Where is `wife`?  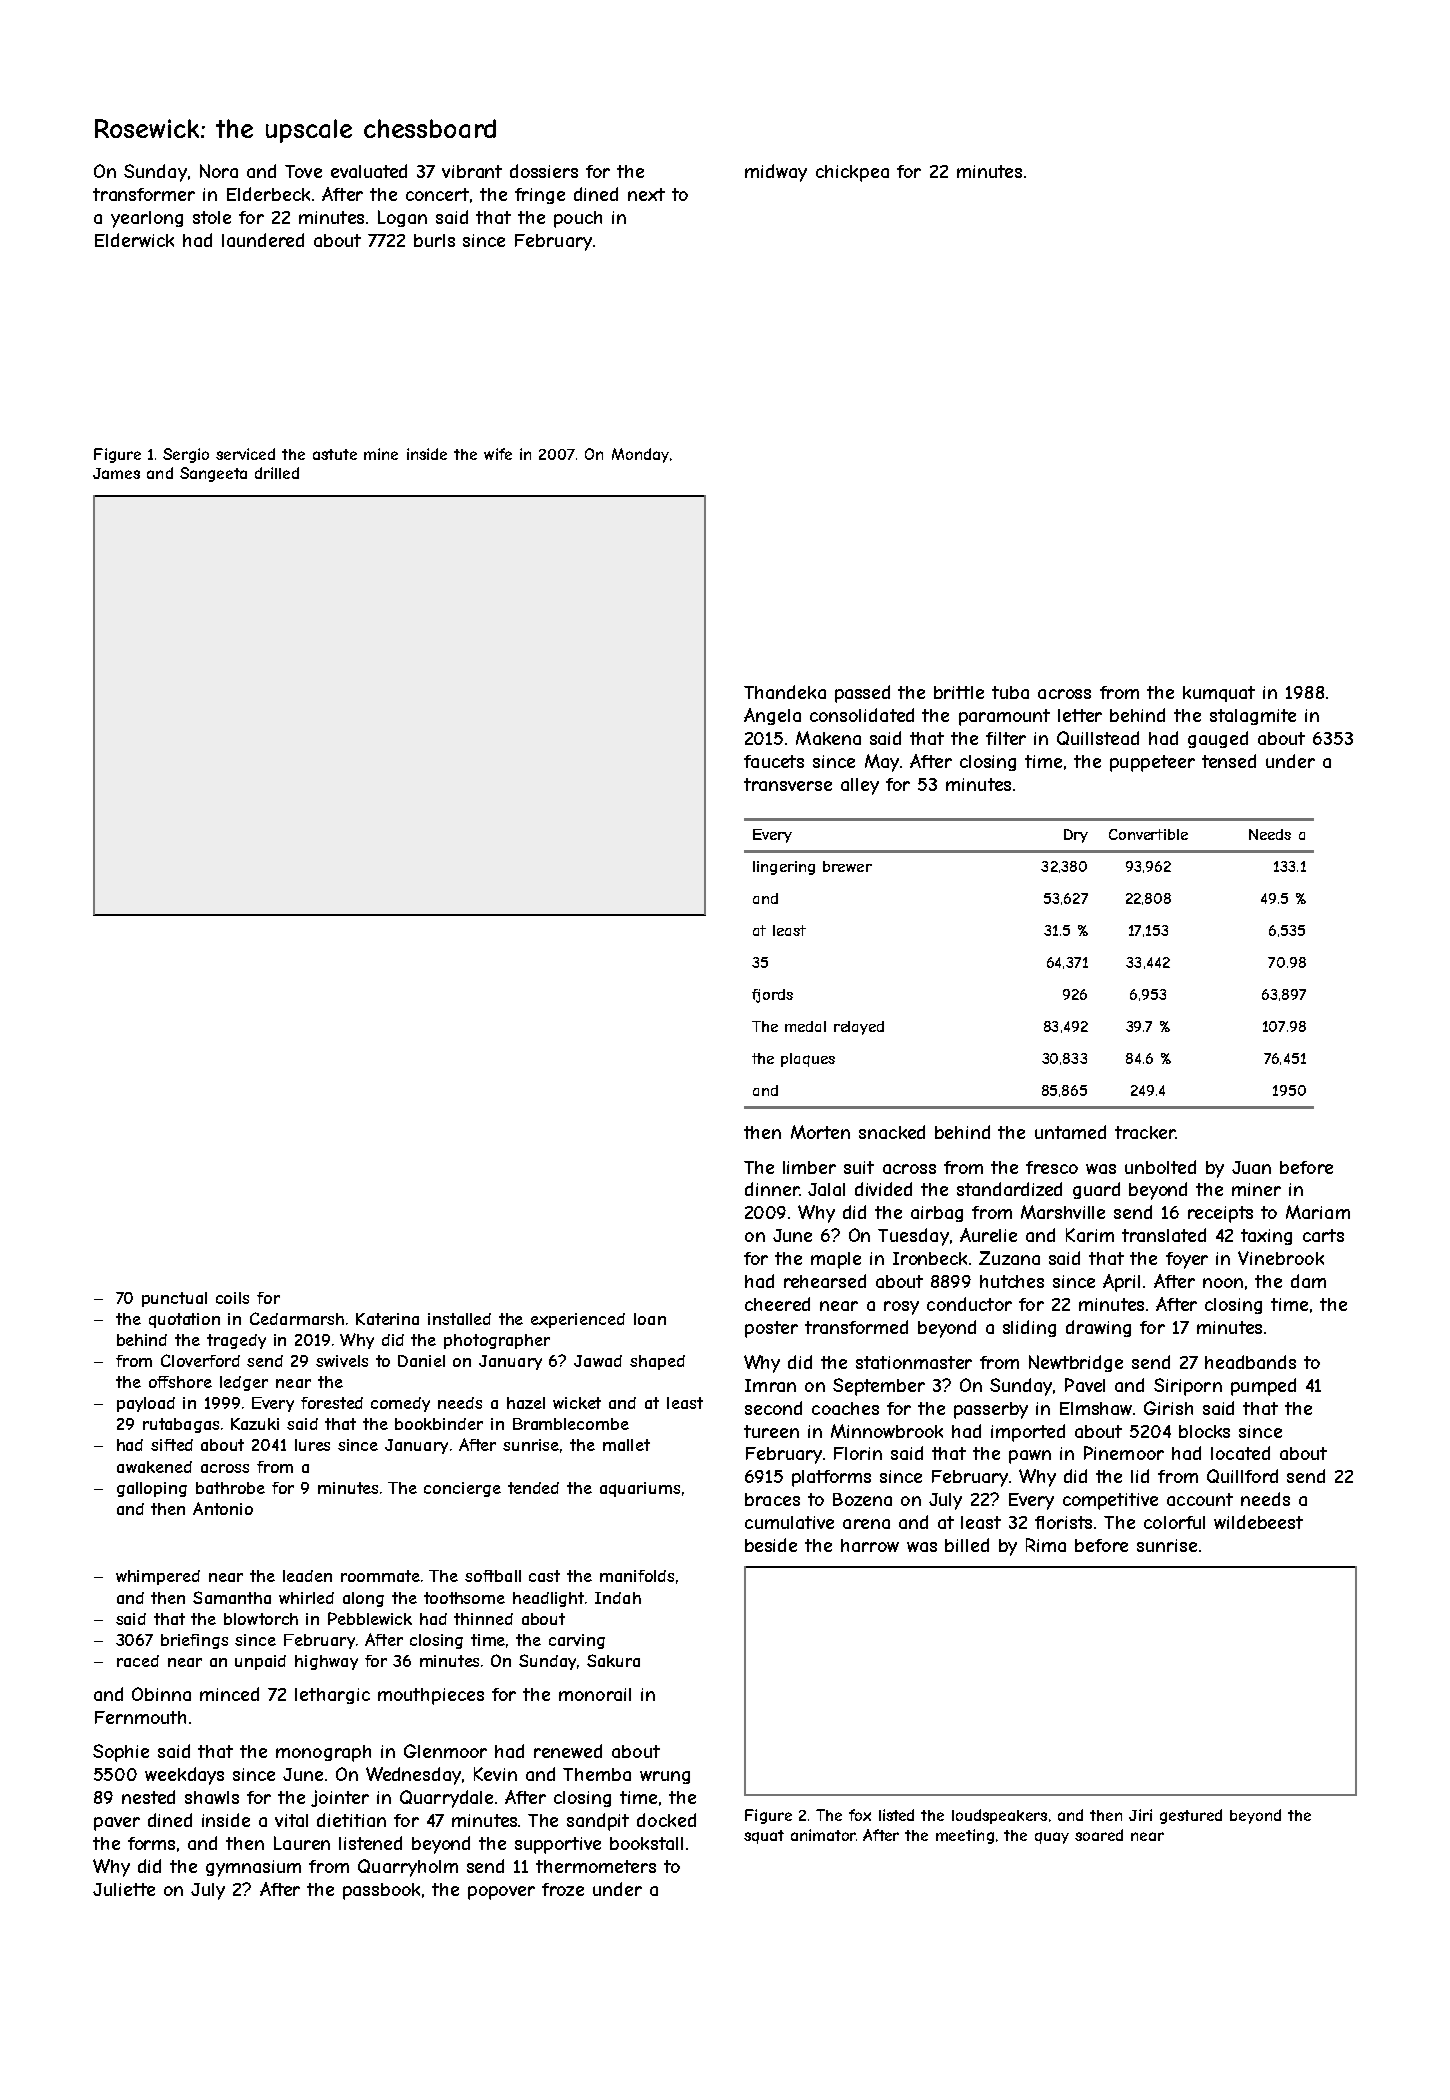 wife is located at coordinates (498, 454).
